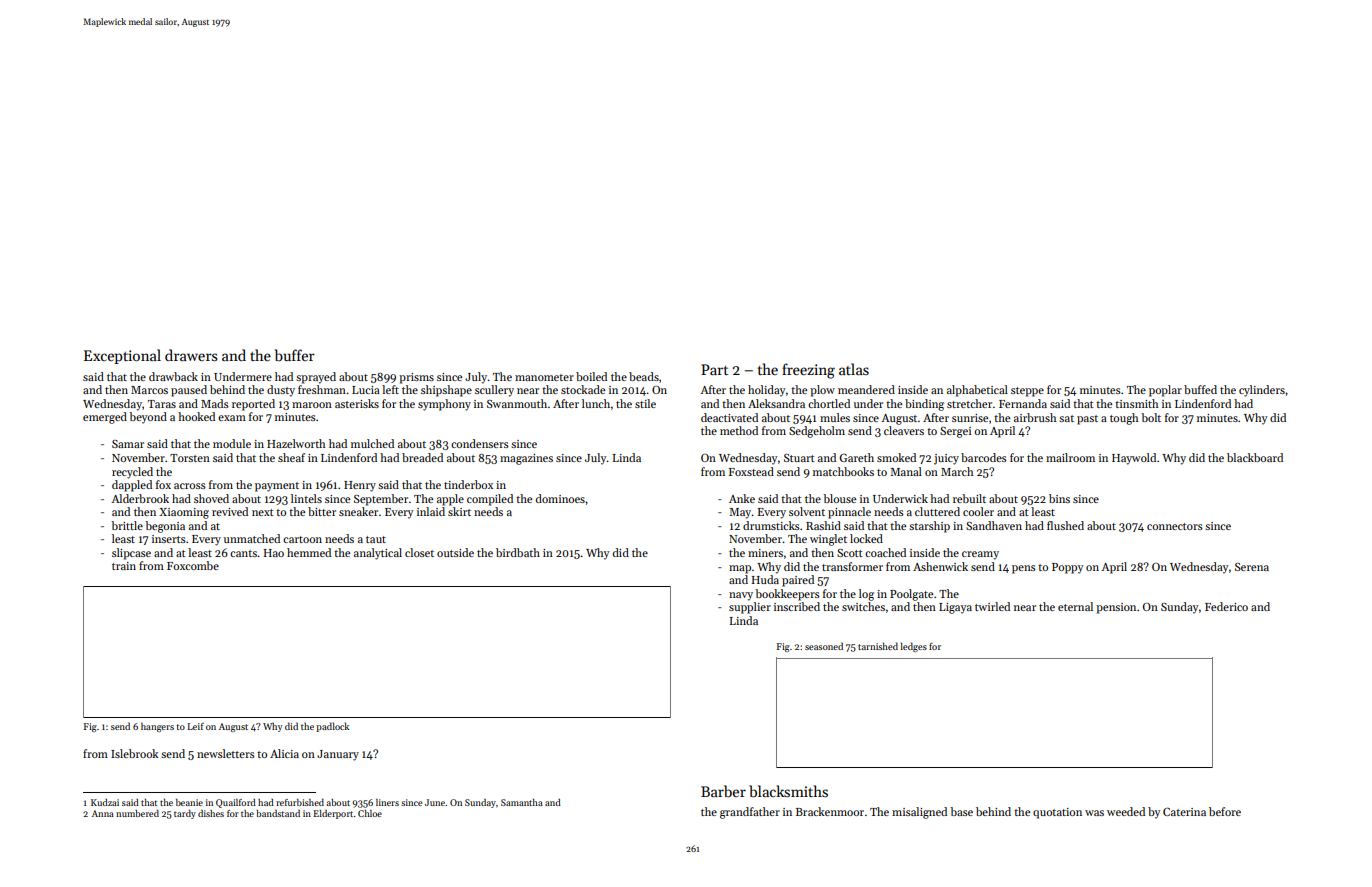 The width and height of the screenshot is (1372, 887). I want to click on analytical, so click(378, 554).
